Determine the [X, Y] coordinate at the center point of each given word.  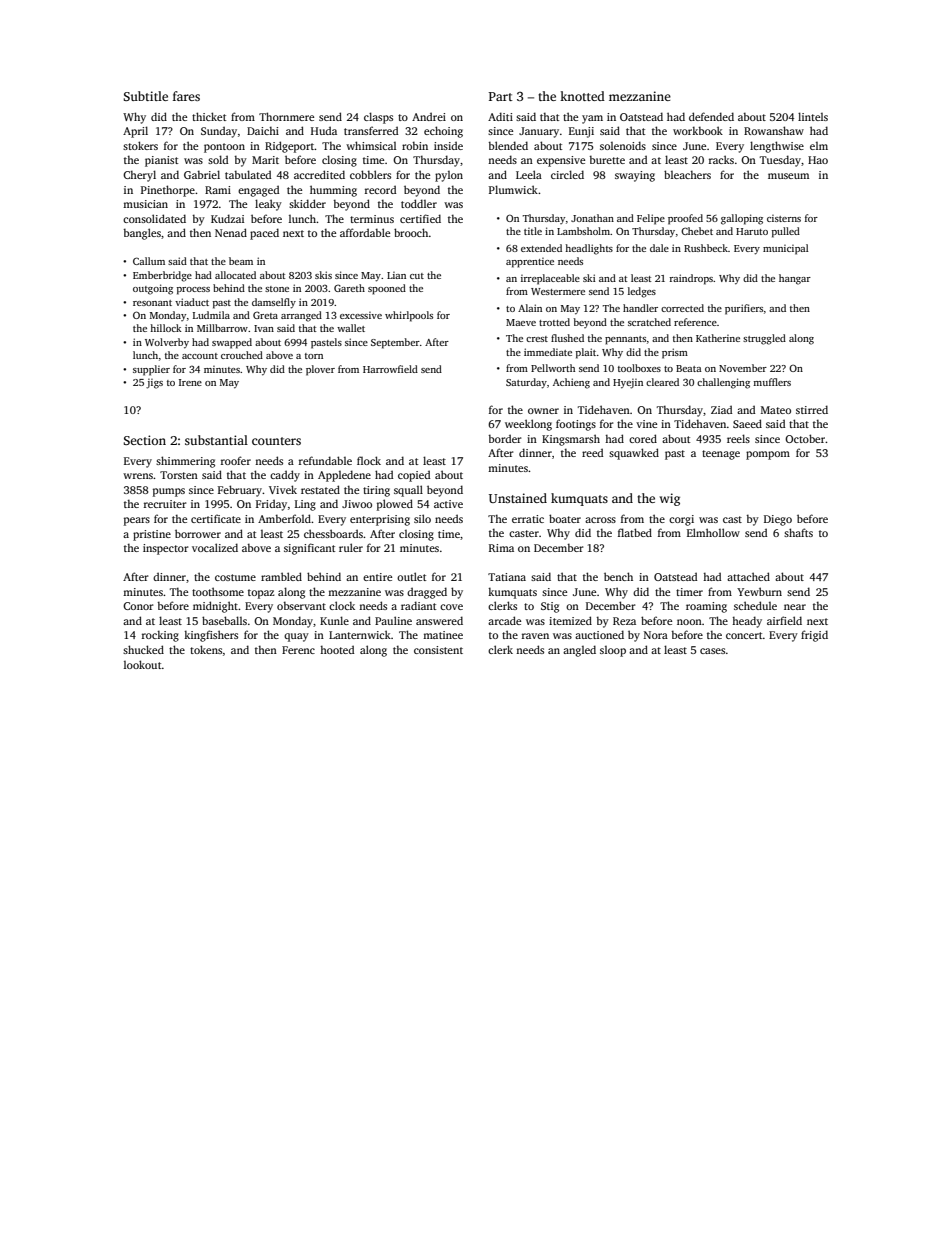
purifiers [744, 309]
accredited [319, 174]
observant [301, 605]
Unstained [518, 498]
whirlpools [409, 316]
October [805, 438]
